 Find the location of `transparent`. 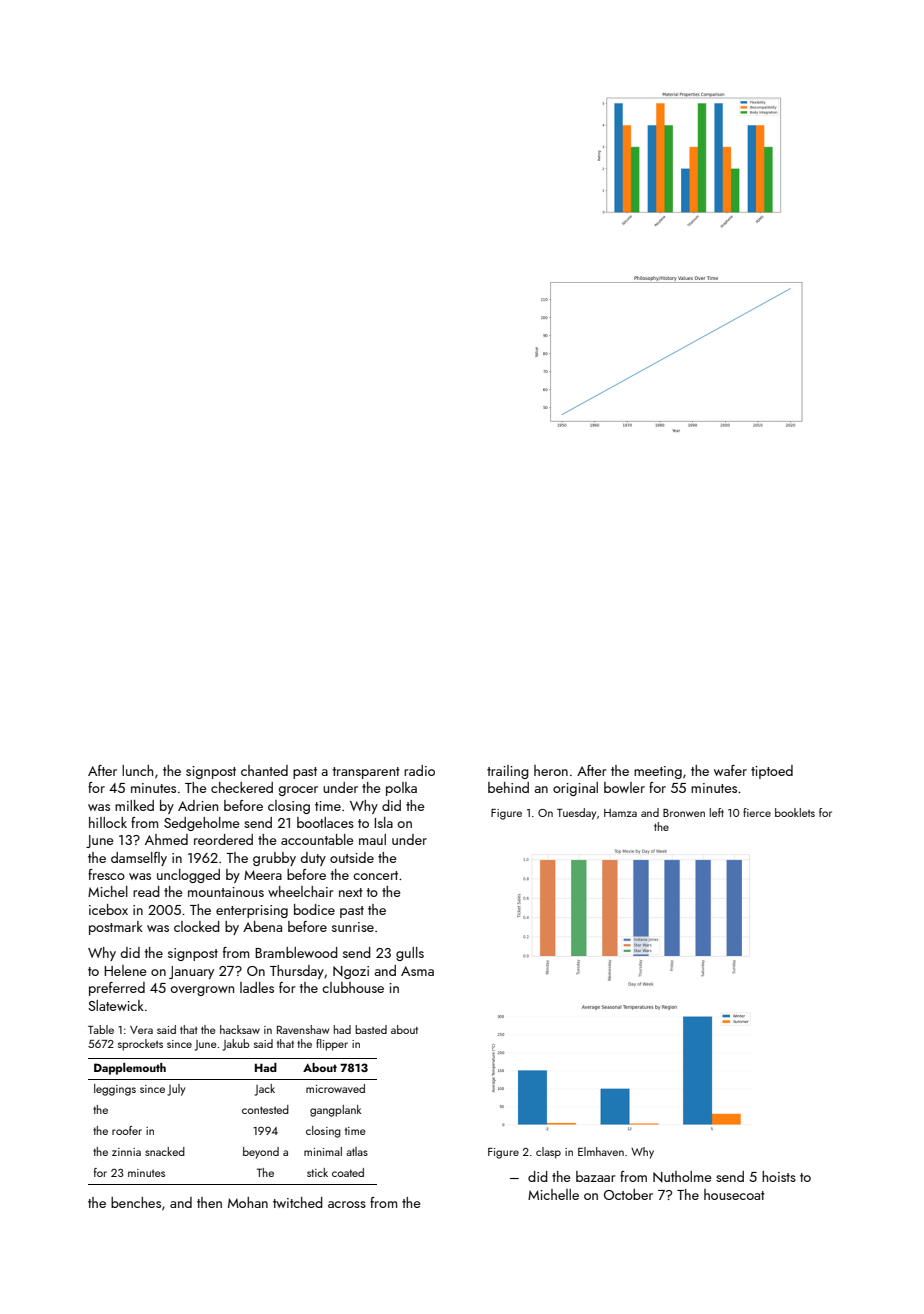

transparent is located at coordinates (366, 773).
